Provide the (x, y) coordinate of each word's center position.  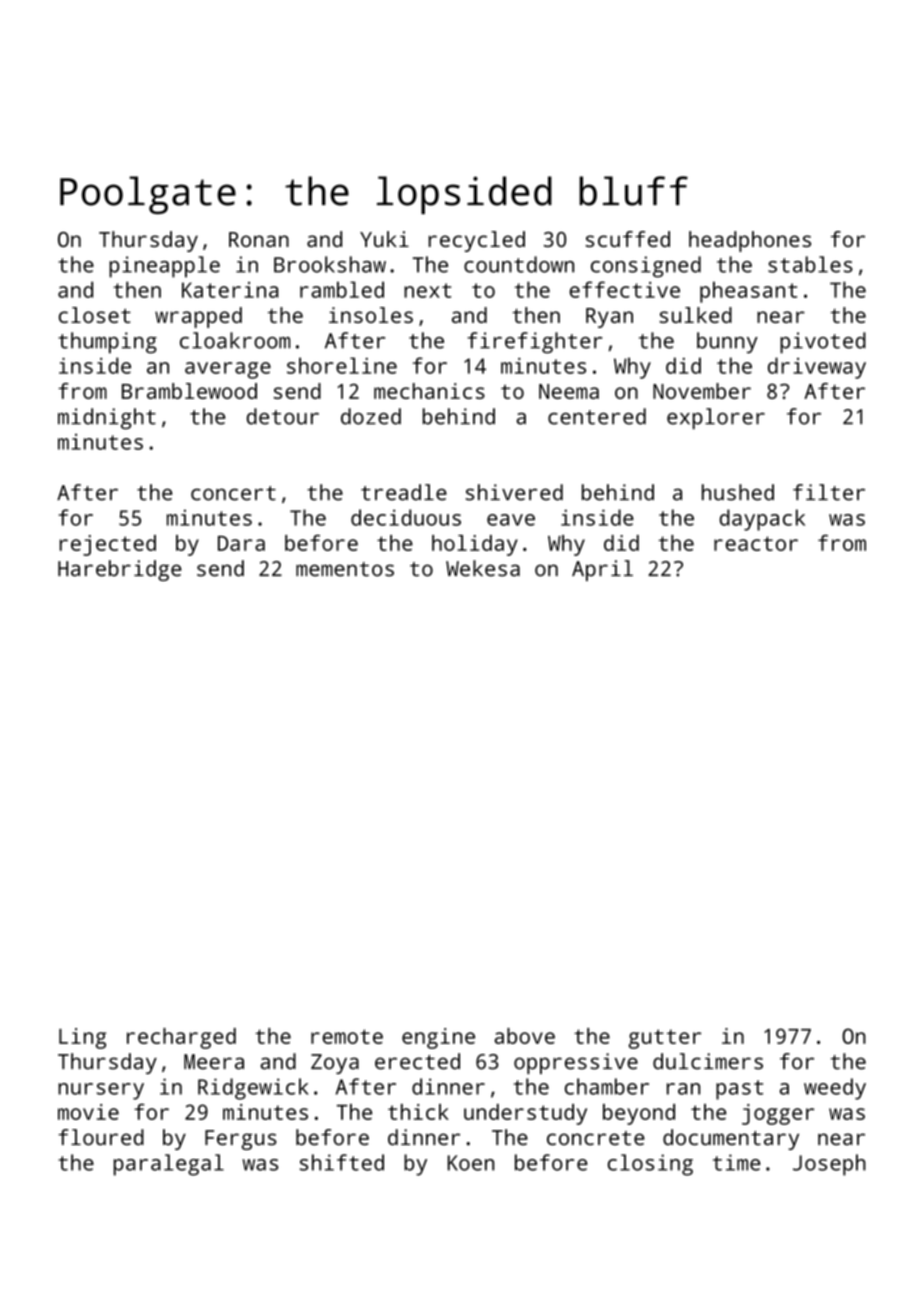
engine (438, 1038)
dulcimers (708, 1061)
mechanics (429, 391)
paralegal (169, 1165)
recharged (181, 1038)
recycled (477, 241)
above (525, 1036)
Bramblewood (189, 391)
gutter (665, 1039)
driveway (817, 368)
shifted (342, 1162)
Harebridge (120, 570)
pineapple (164, 267)
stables (810, 264)
